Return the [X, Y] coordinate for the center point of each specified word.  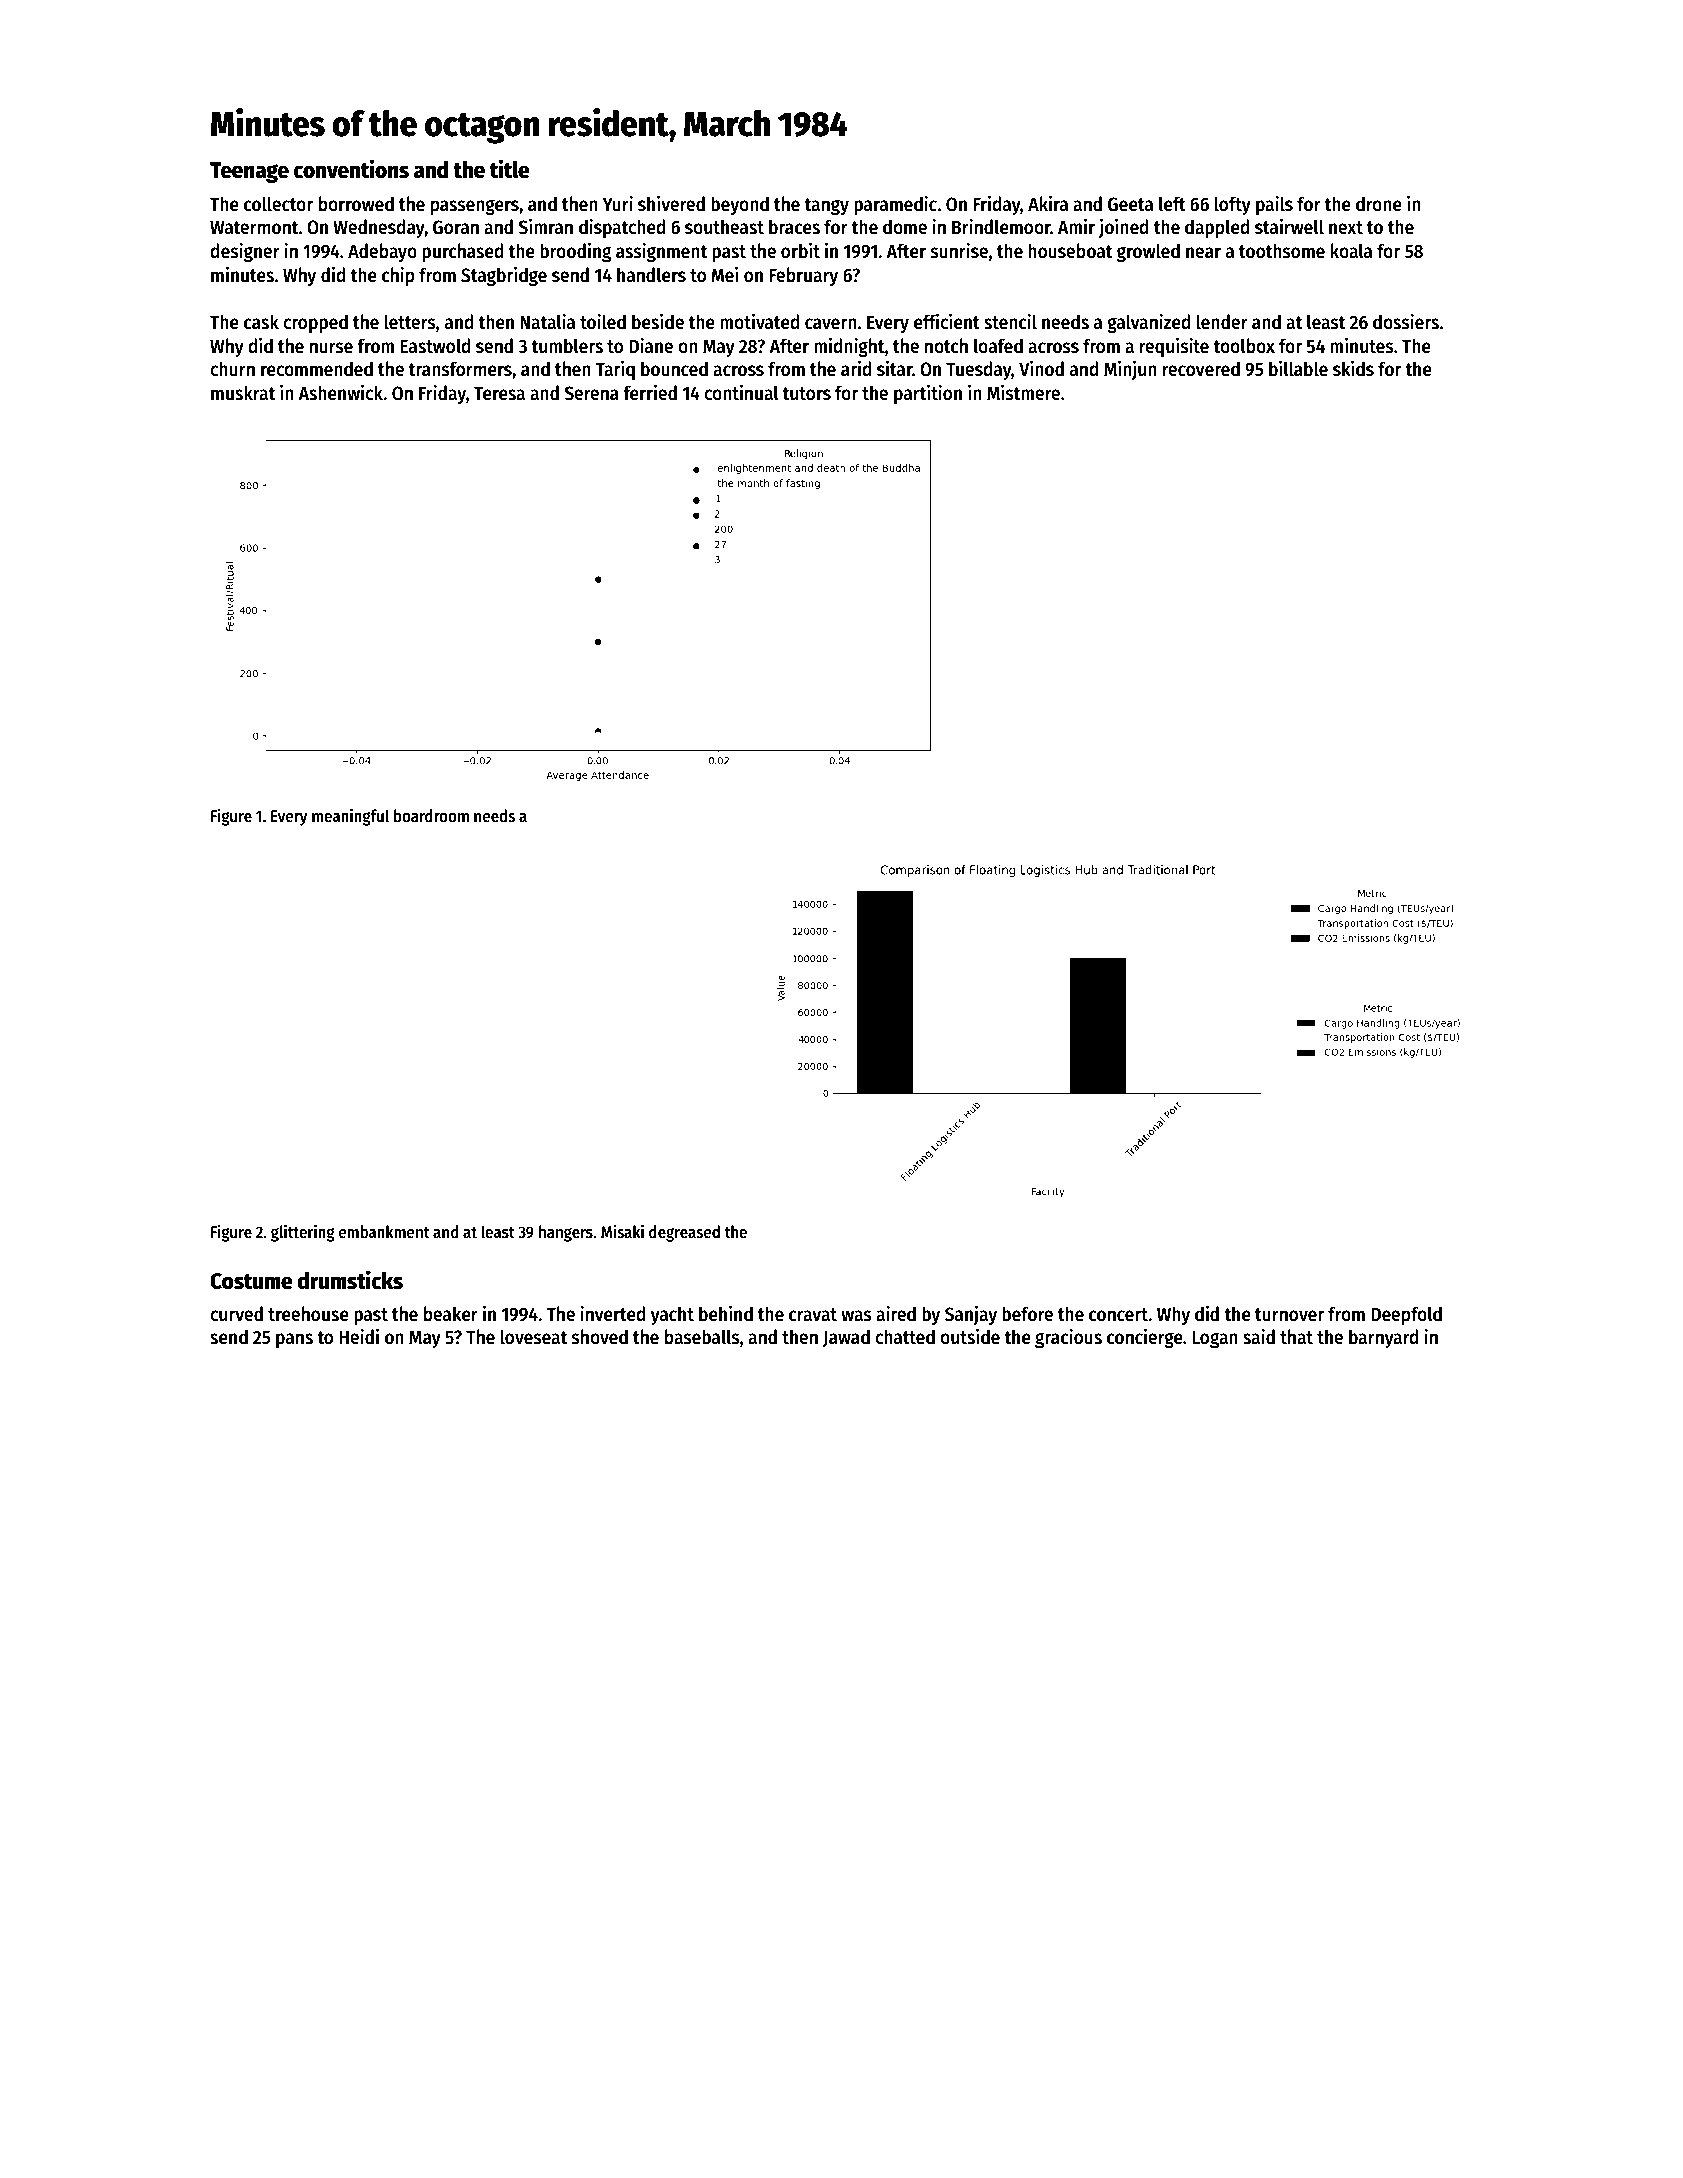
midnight [849, 347]
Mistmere [1023, 392]
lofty [1232, 205]
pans [294, 1340]
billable [1298, 368]
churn [232, 369]
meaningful [350, 817]
